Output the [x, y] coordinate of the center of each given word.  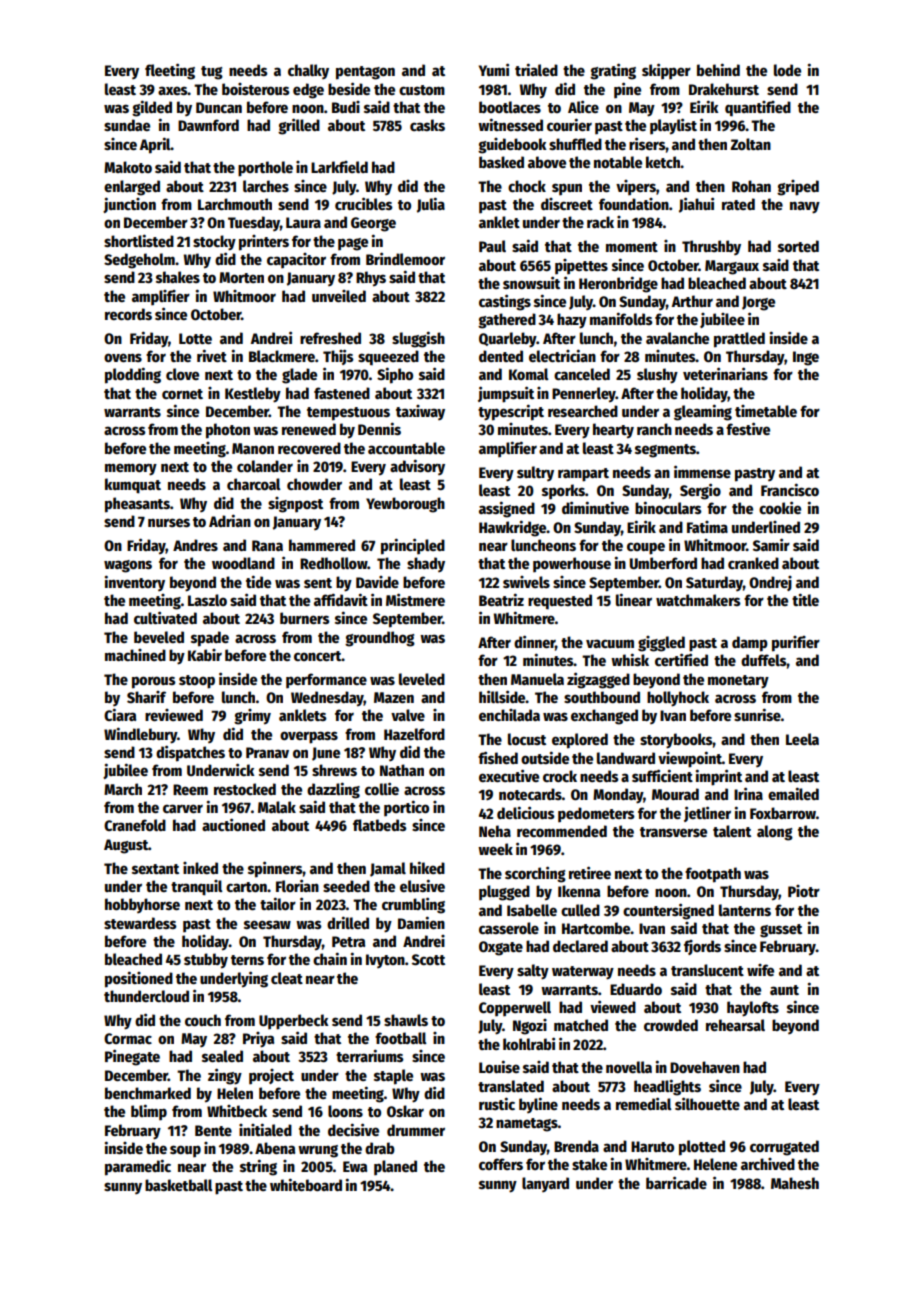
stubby [206, 961]
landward [626, 758]
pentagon [365, 73]
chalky [308, 71]
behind [718, 69]
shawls [406, 1020]
